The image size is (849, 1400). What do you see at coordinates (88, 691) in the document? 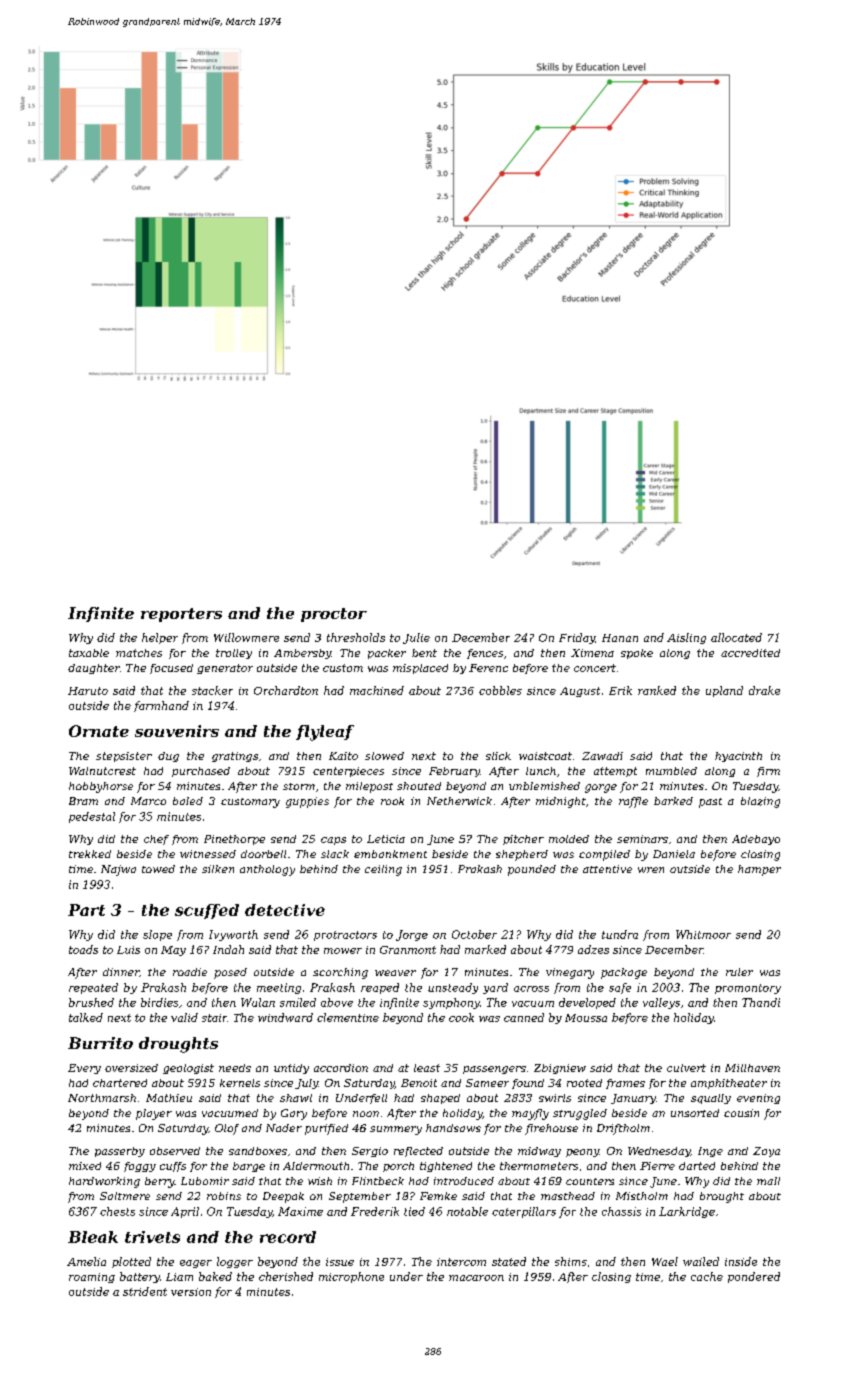
I see `Haruto` at bounding box center [88, 691].
